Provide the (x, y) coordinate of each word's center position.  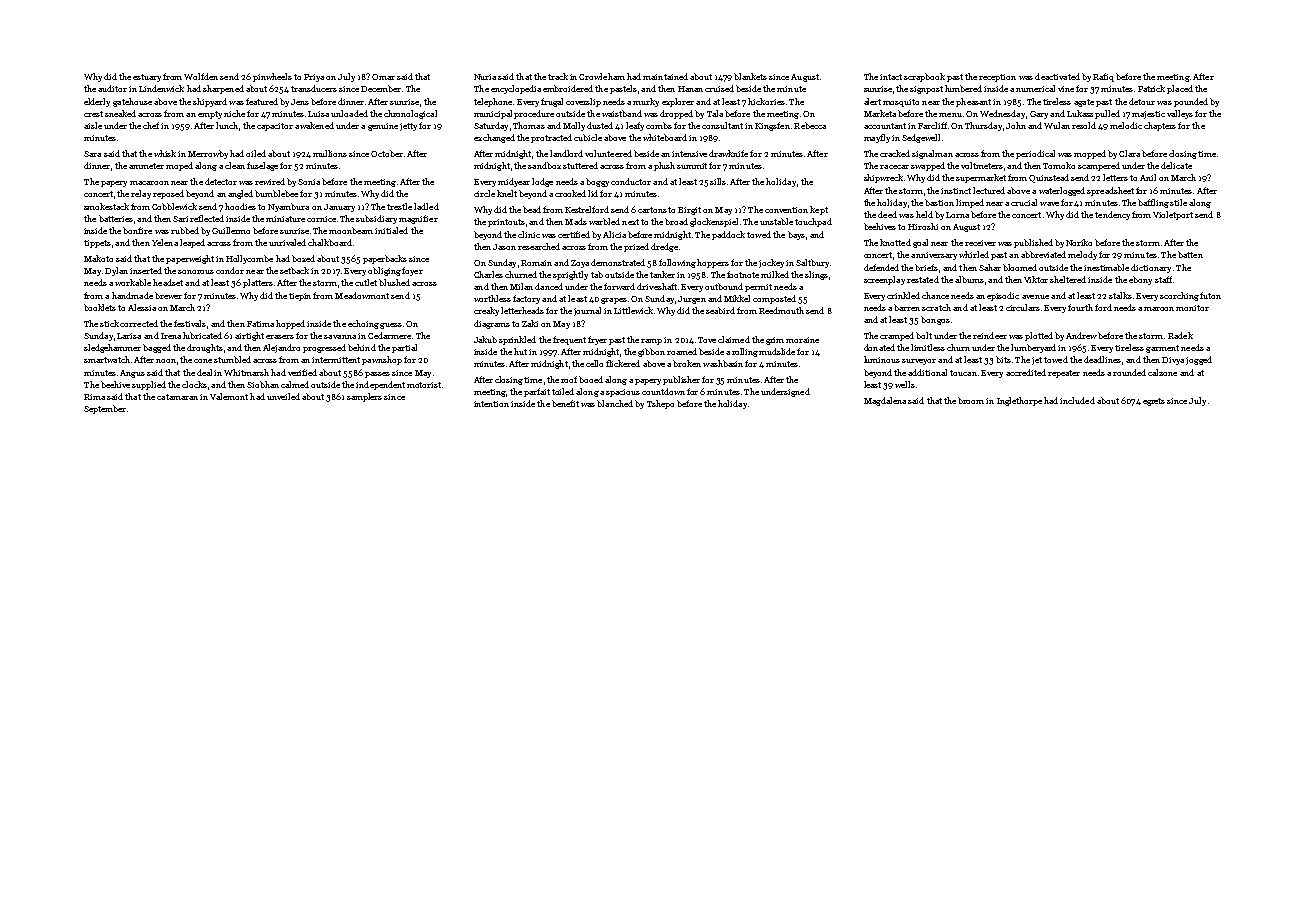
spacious (623, 393)
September (105, 409)
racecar (894, 167)
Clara (1129, 153)
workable (133, 282)
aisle (93, 125)
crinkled (903, 295)
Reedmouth (781, 310)
